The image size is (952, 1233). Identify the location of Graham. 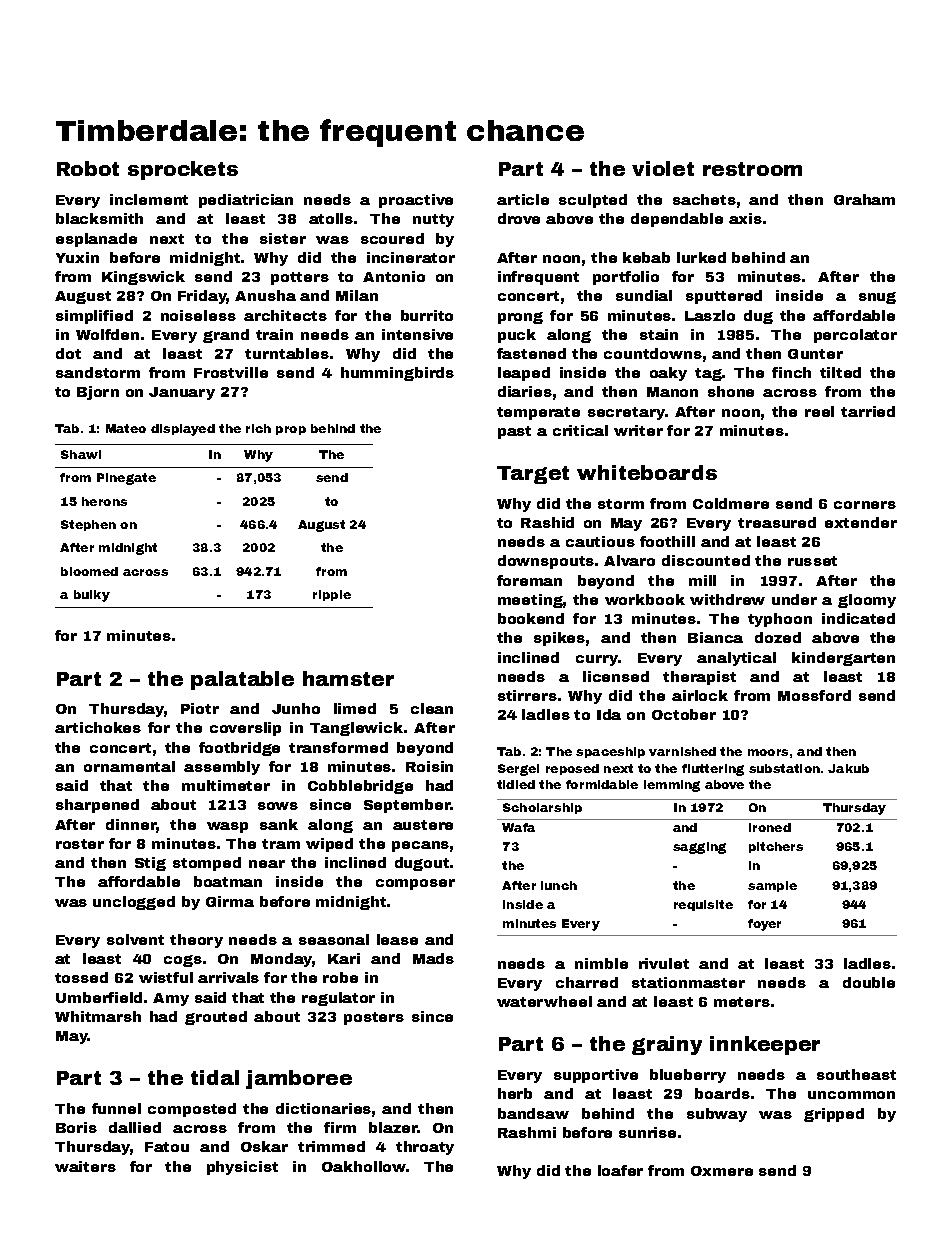
(864, 199).
